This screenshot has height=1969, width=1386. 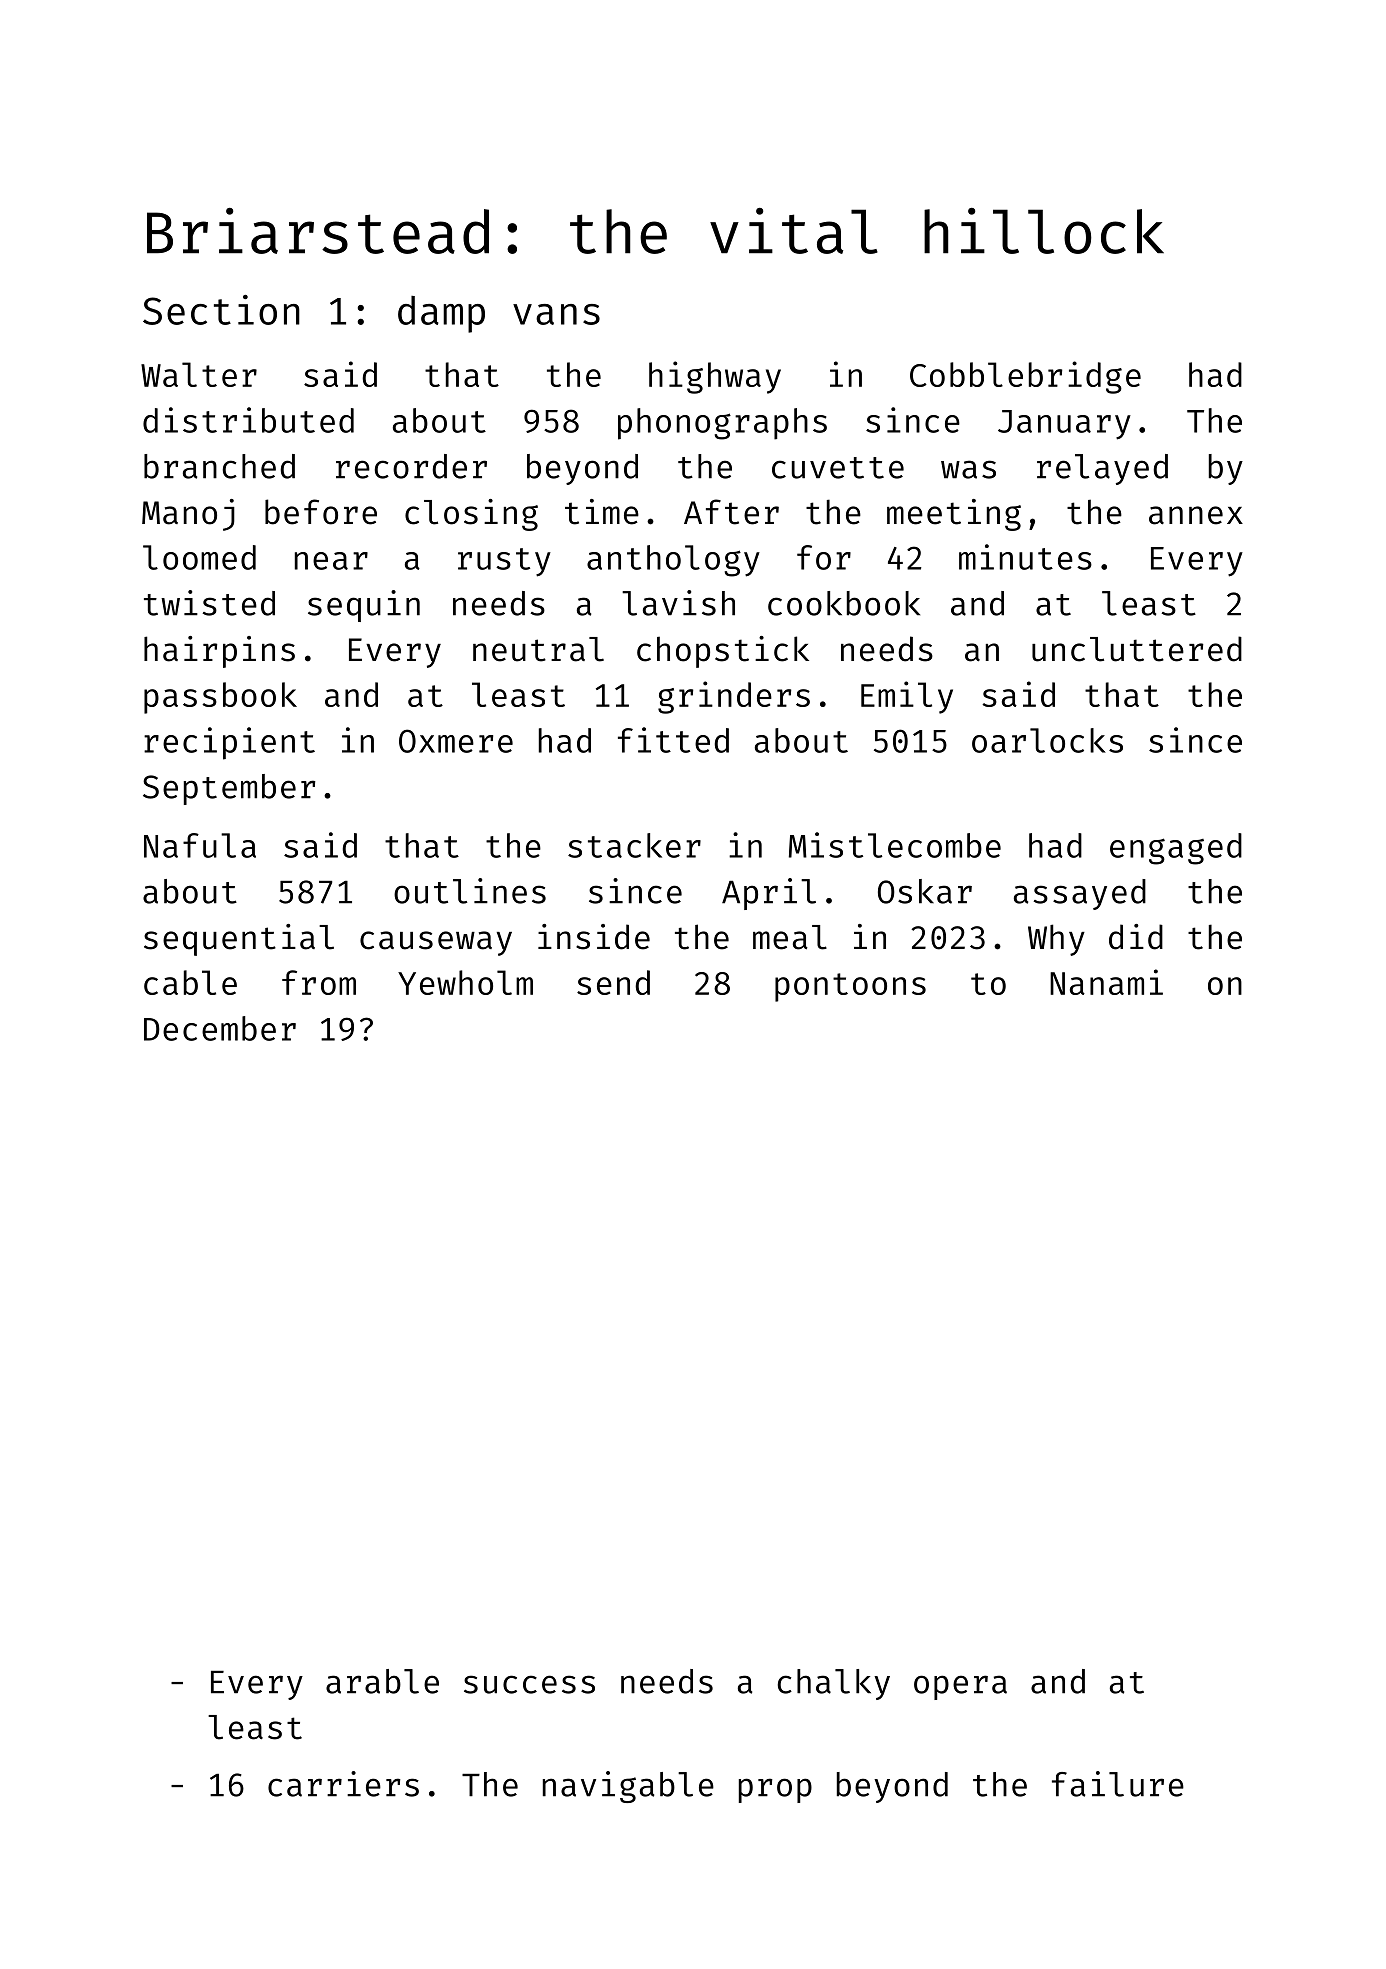 I want to click on carriers, so click(x=343, y=1784).
